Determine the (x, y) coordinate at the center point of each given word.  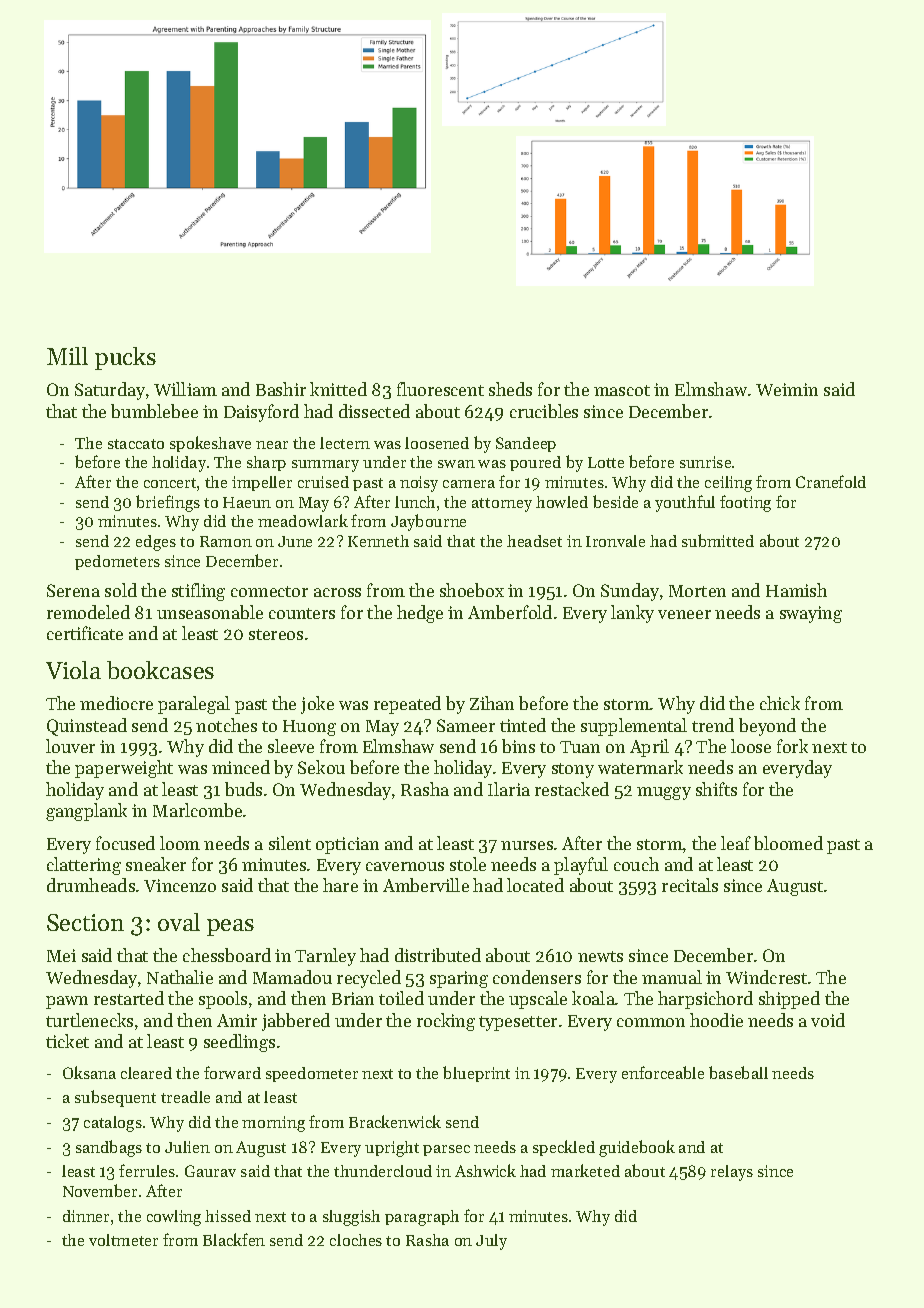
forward (232, 1072)
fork (792, 746)
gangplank (86, 812)
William (185, 389)
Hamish (796, 590)
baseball (738, 1072)
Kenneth (378, 541)
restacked (572, 789)
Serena (73, 590)
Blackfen (234, 1239)
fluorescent (440, 389)
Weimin (787, 389)
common (651, 1022)
